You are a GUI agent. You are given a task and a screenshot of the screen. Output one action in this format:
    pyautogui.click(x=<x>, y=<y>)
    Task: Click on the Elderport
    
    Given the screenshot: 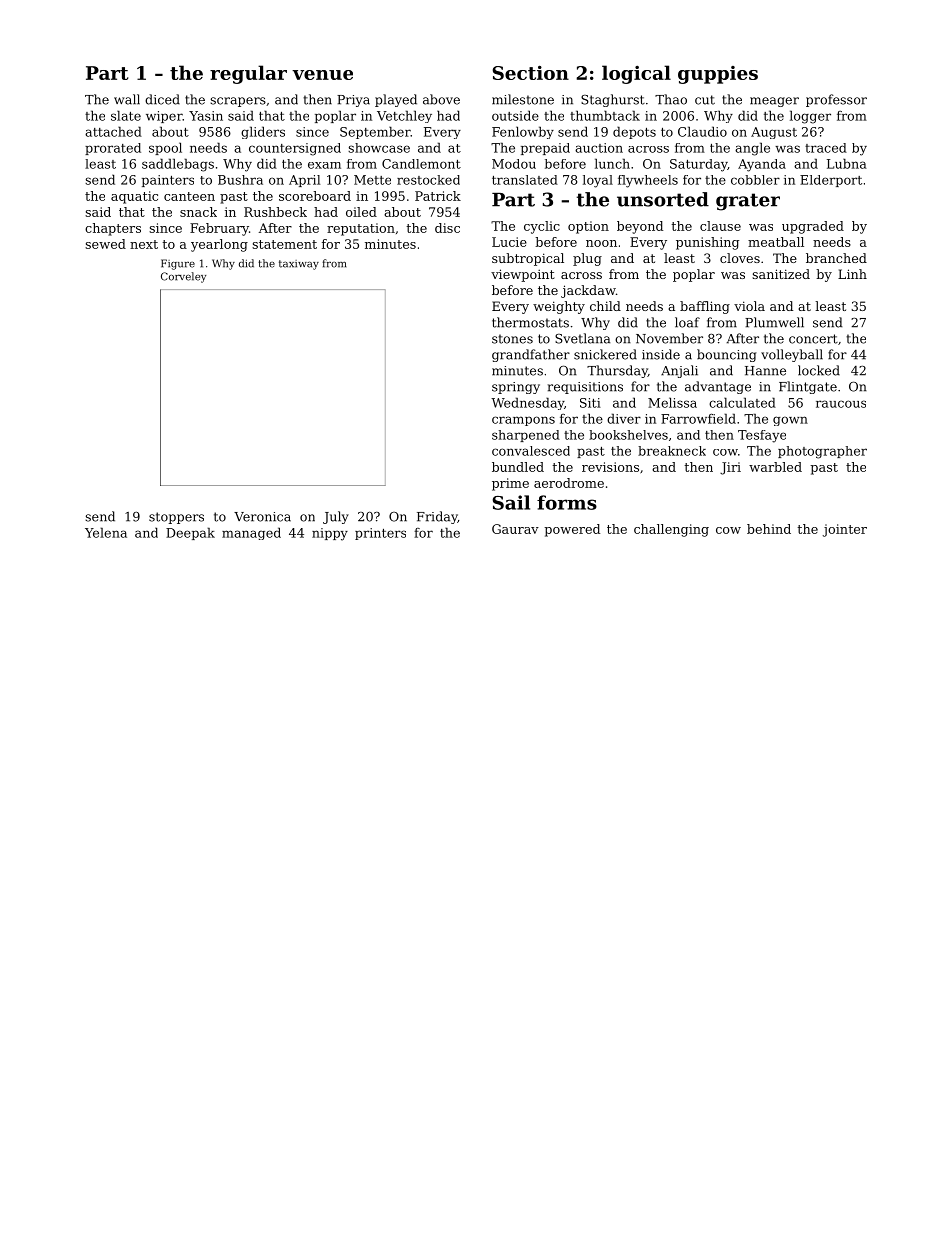 What is the action you would take?
    pyautogui.click(x=831, y=181)
